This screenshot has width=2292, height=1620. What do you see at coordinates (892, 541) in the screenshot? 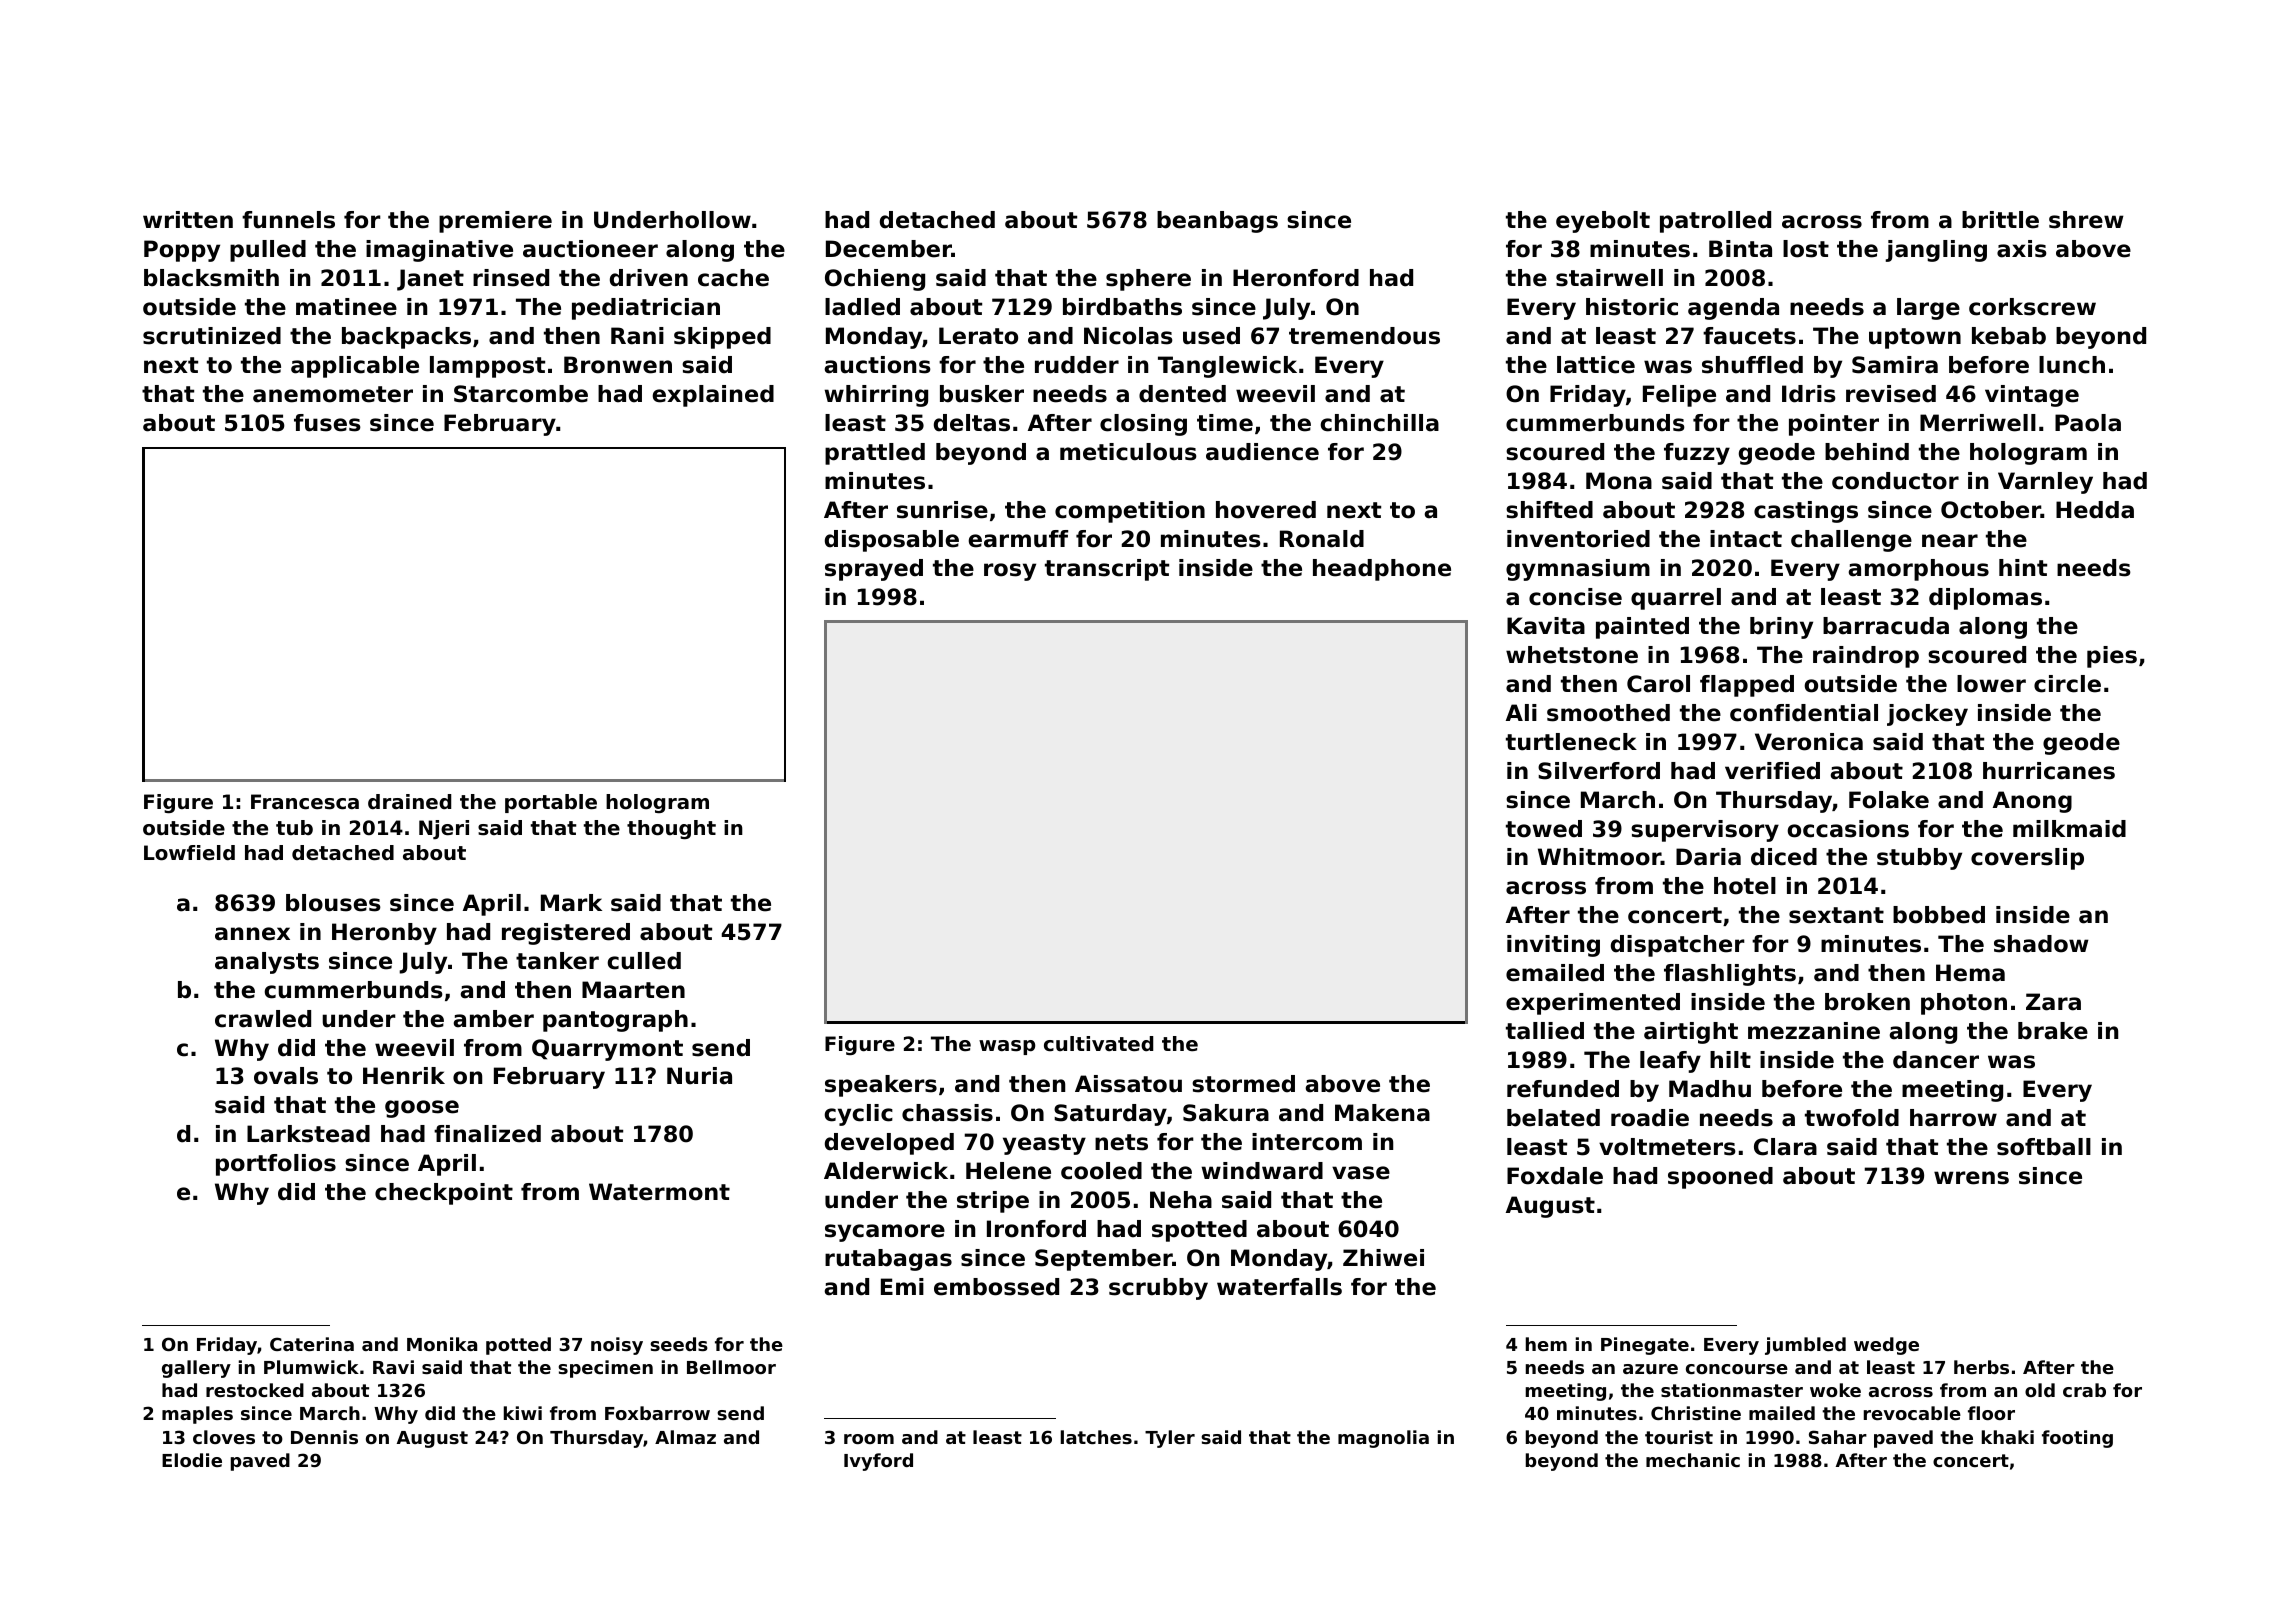
I see `disposable` at bounding box center [892, 541].
